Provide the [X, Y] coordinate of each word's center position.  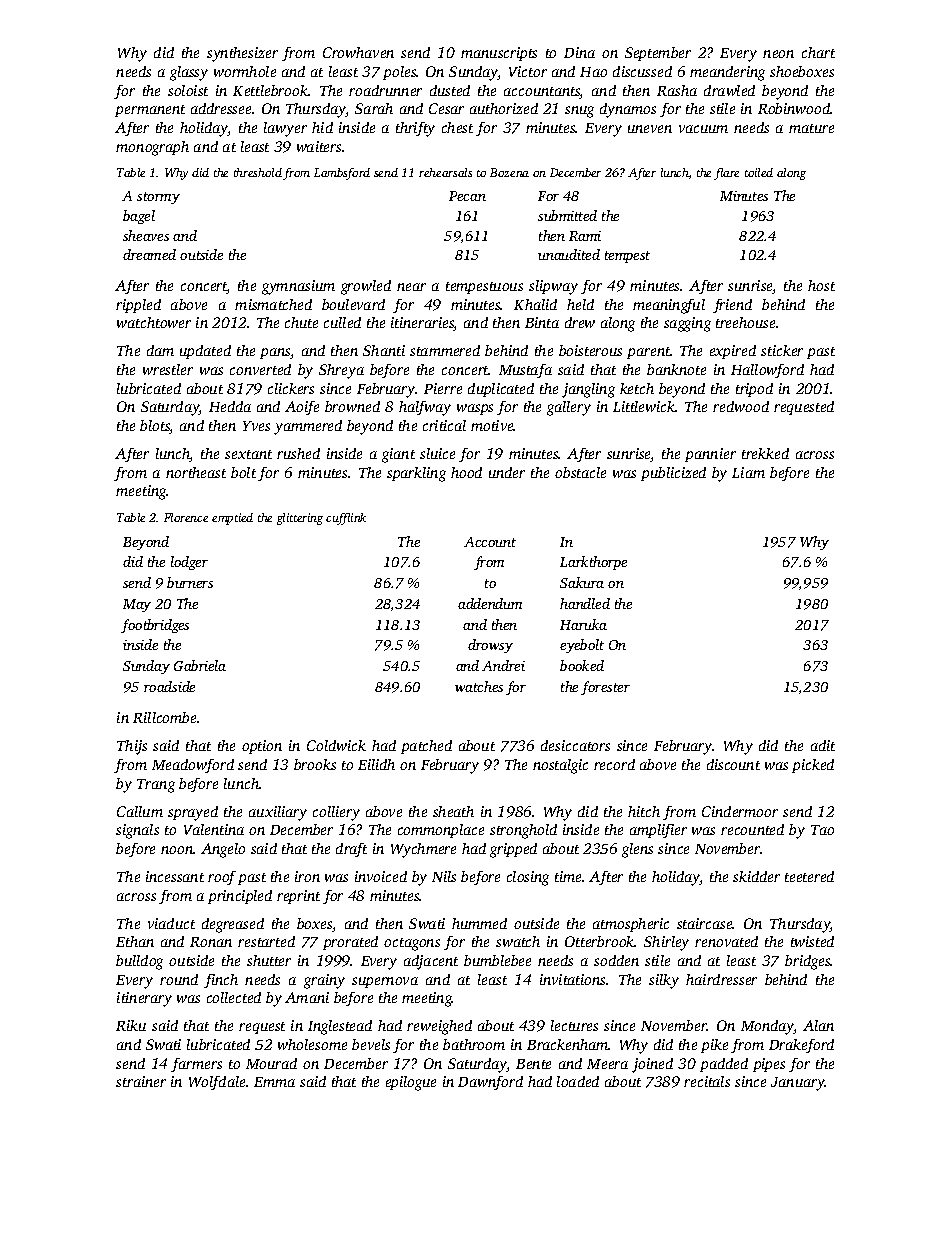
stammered [445, 350]
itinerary [144, 999]
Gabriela [200, 665]
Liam [748, 472]
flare [726, 174]
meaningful [669, 306]
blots [155, 427]
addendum [490, 603]
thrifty [415, 129]
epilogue [411, 1083]
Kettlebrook [270, 90]
